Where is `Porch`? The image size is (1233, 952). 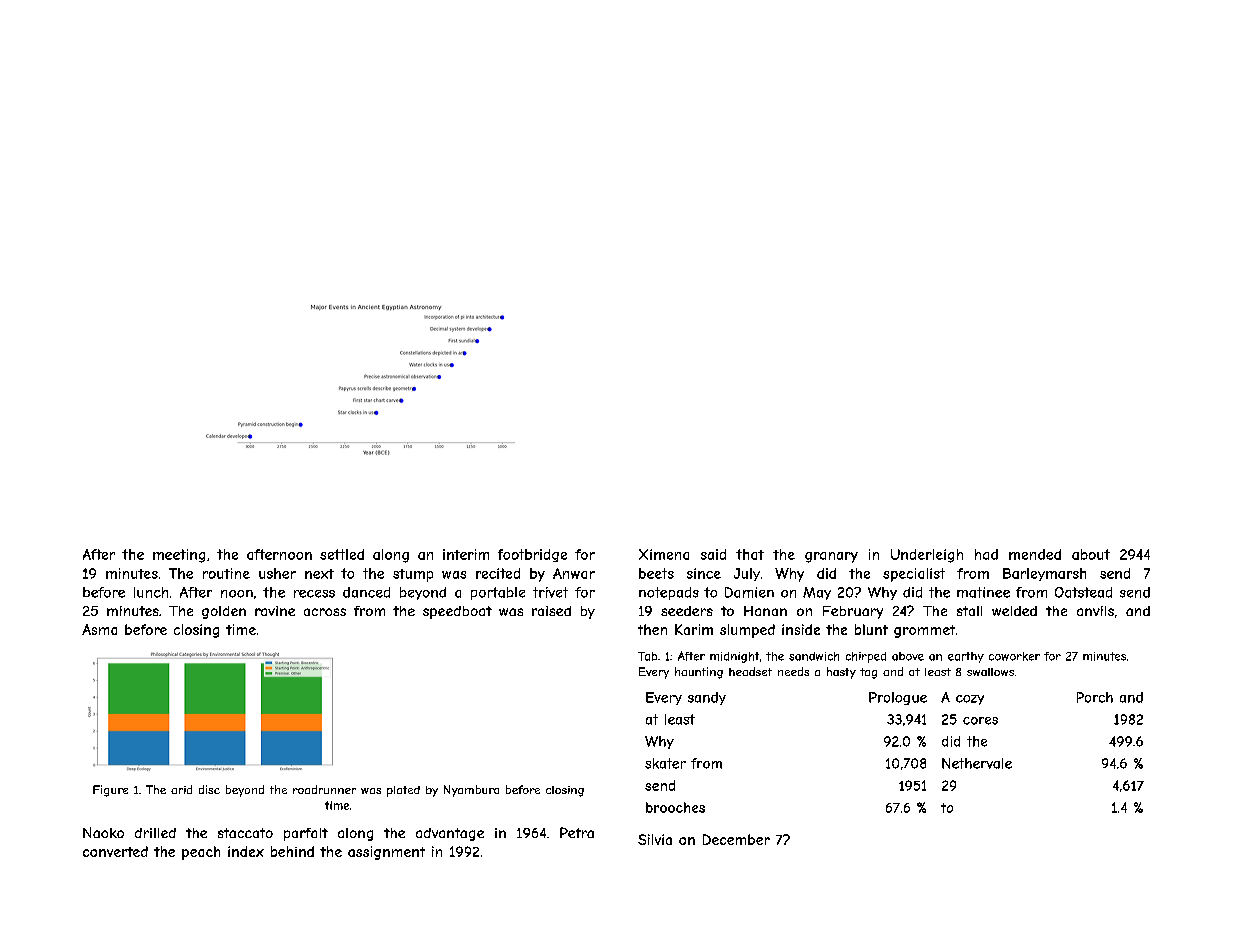
Porch is located at coordinates (1095, 697).
